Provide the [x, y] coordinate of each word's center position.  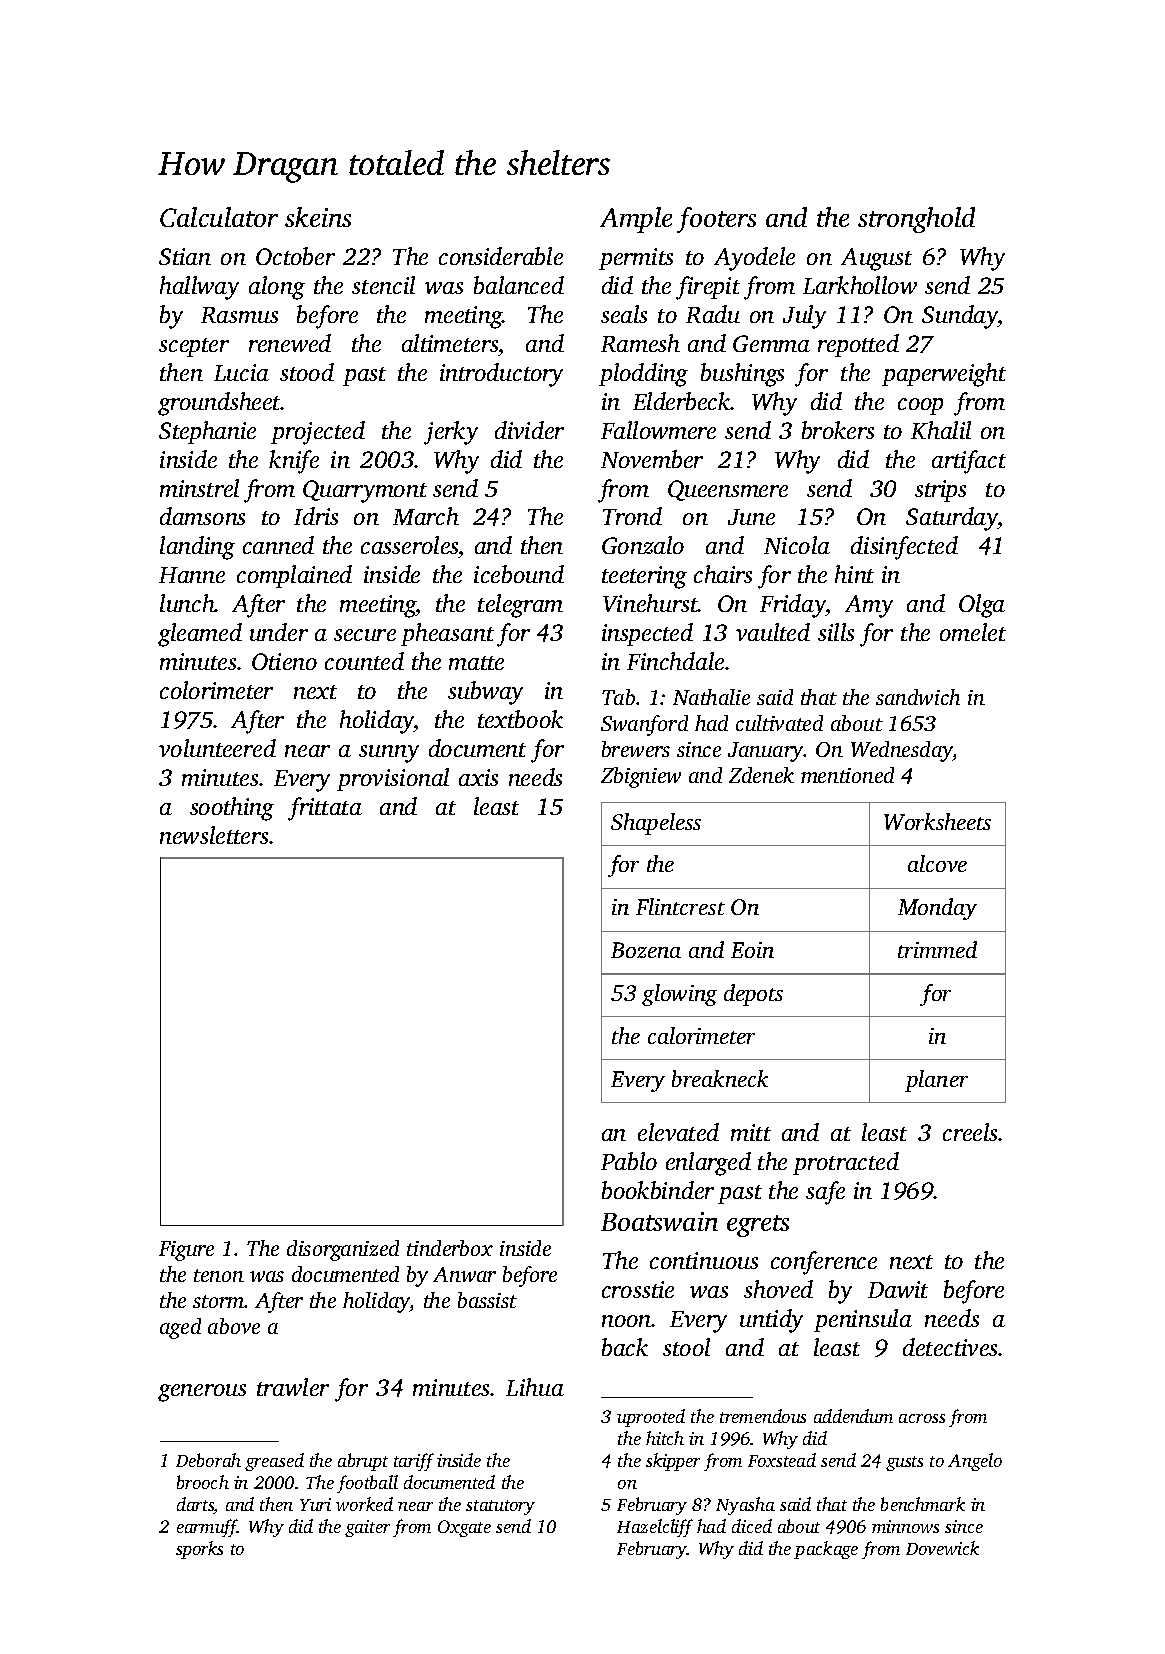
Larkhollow [860, 285]
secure [365, 635]
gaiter [367, 1528]
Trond [632, 516]
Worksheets [937, 821]
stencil [383, 285]
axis [478, 777]
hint [854, 574]
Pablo [629, 1161]
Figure [186, 1251]
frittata [325, 809]
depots [753, 995]
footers [716, 220]
